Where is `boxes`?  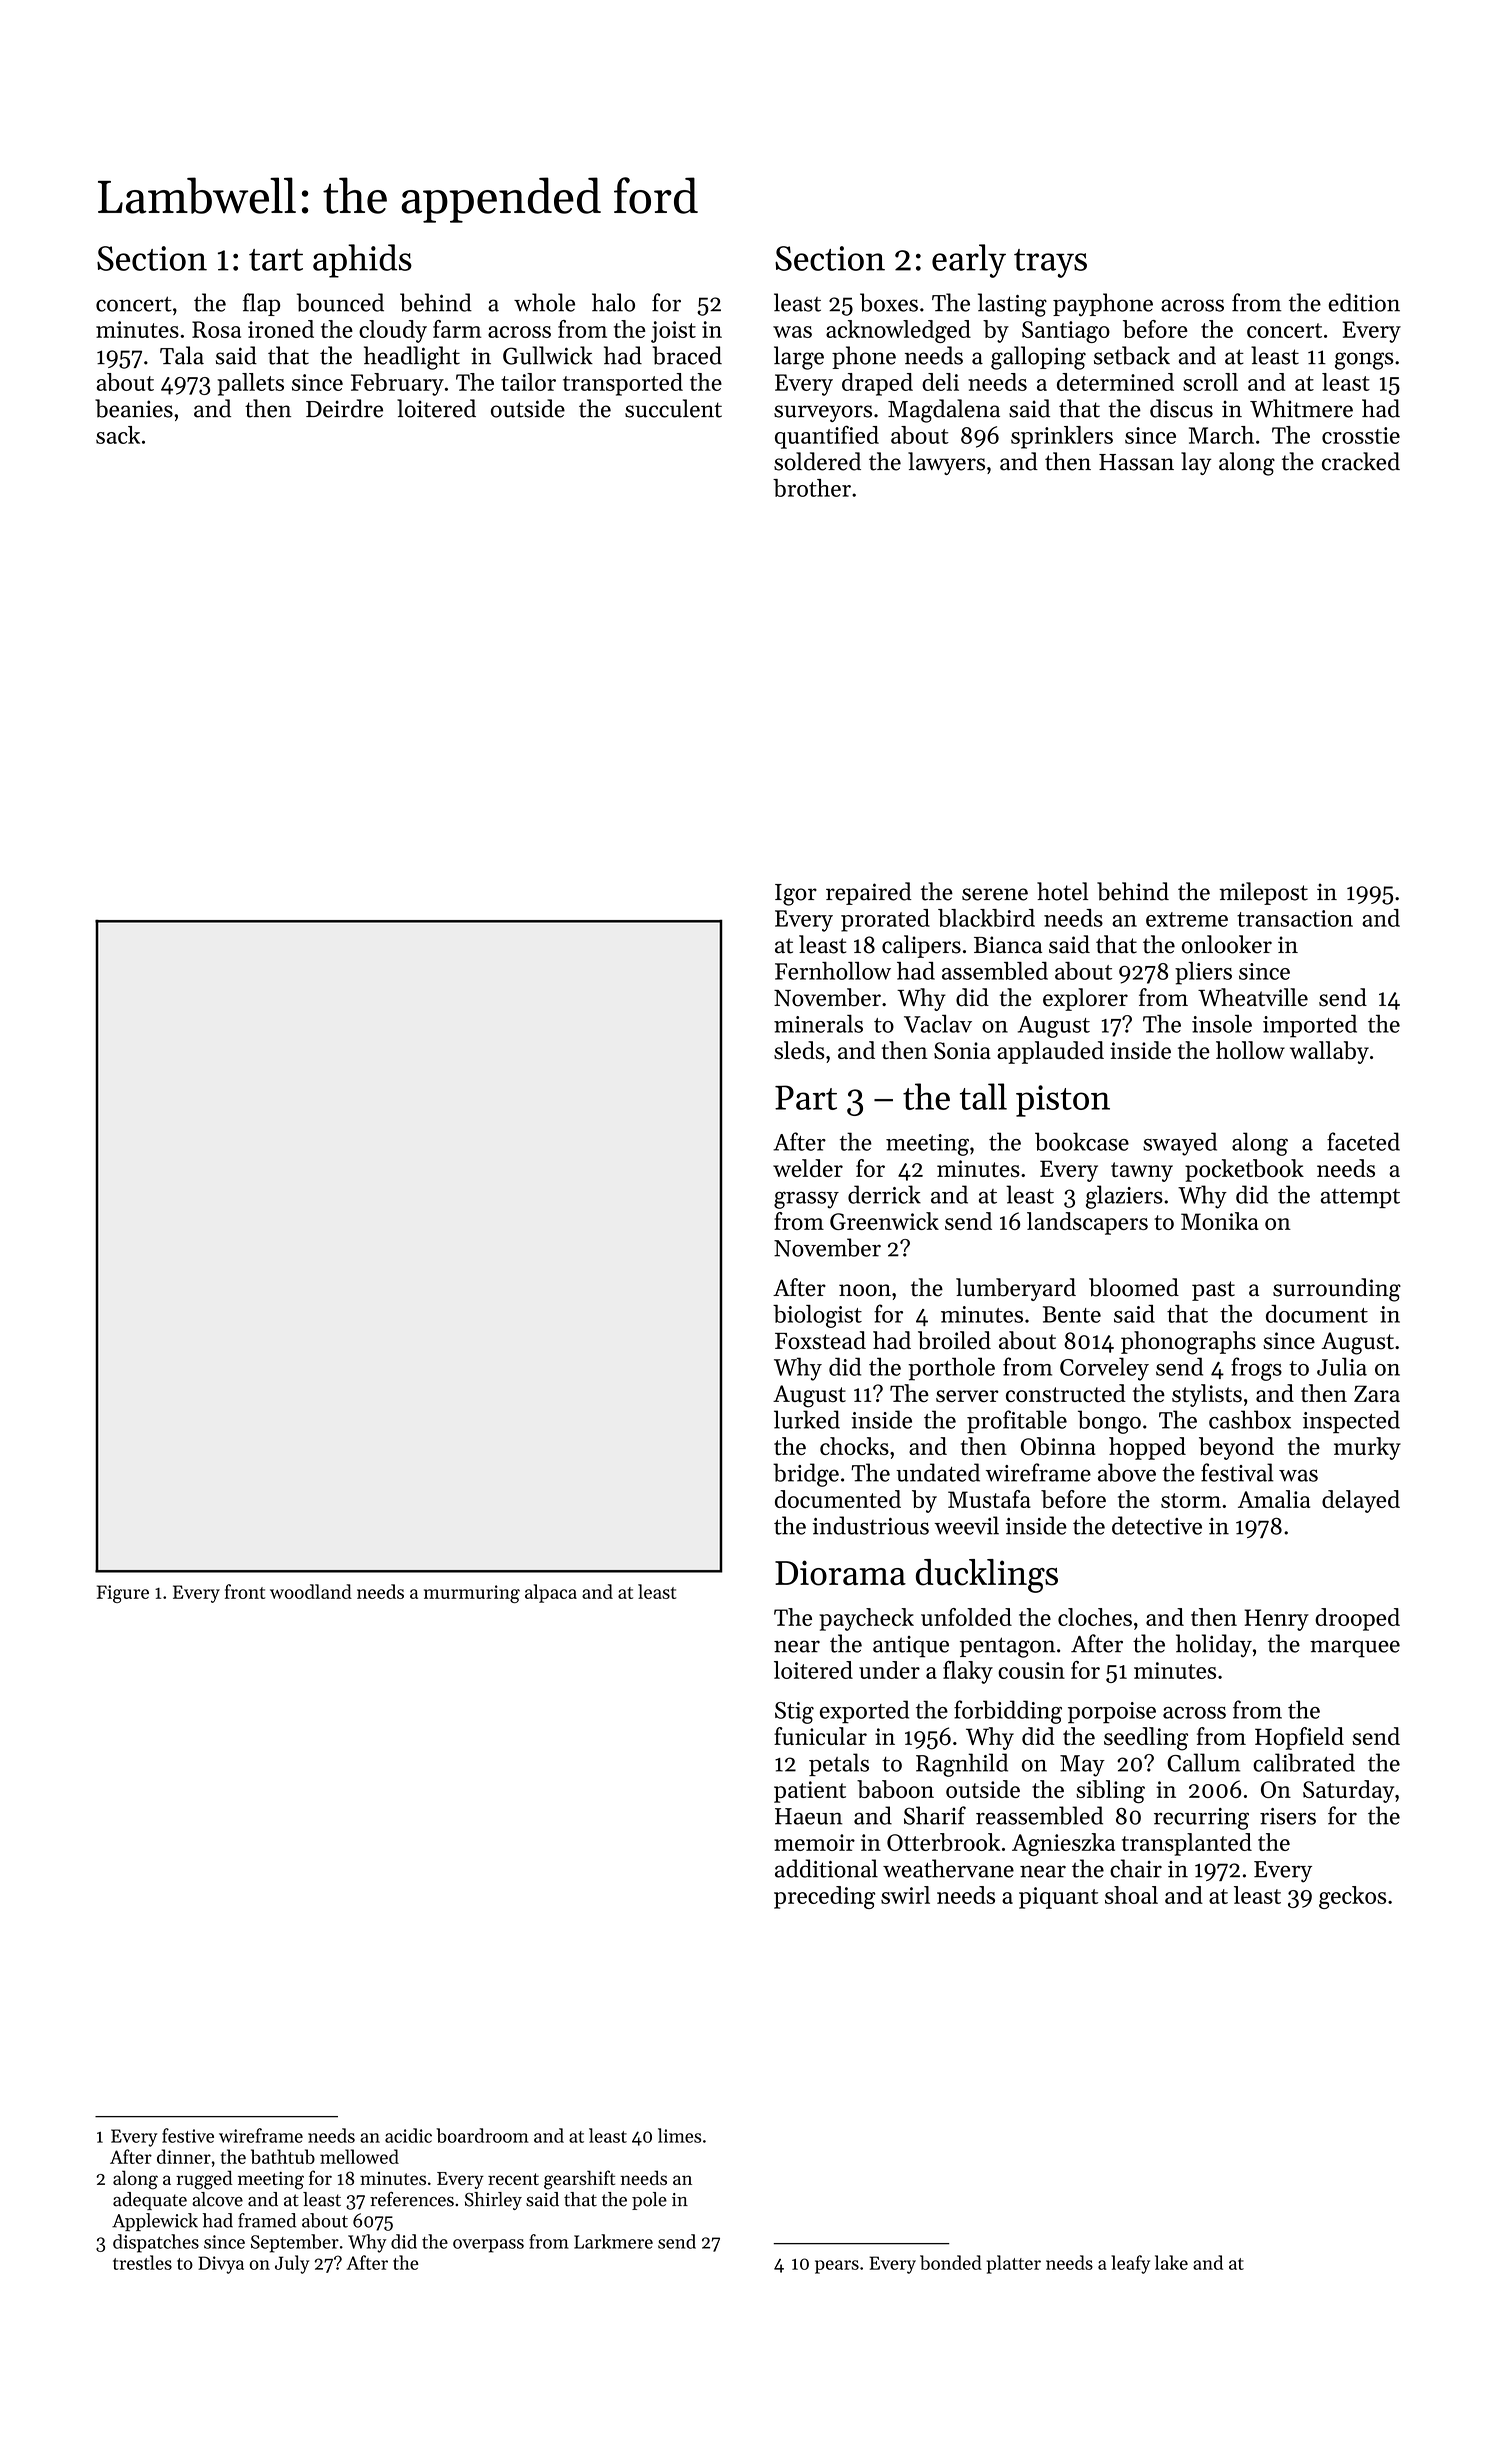
boxes is located at coordinates (889, 302).
